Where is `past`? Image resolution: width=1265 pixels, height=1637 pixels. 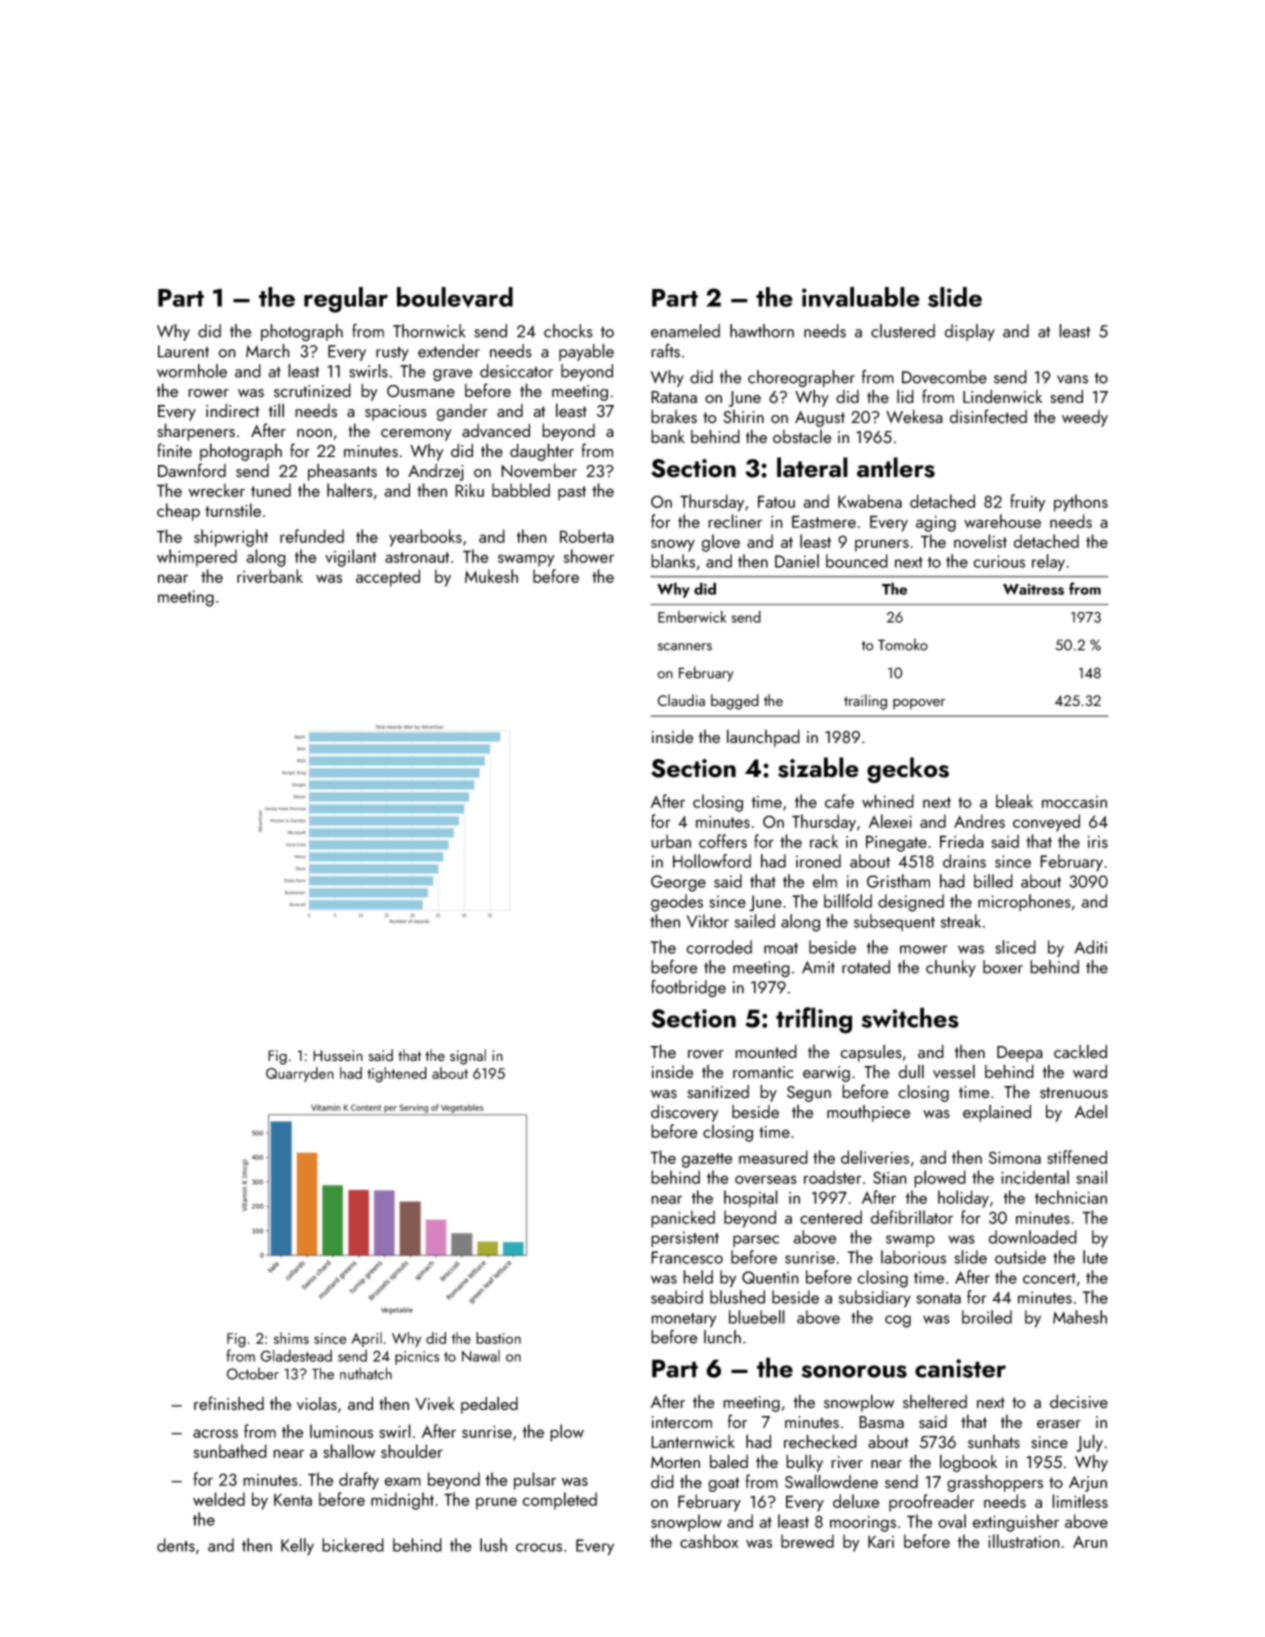
past is located at coordinates (572, 493).
